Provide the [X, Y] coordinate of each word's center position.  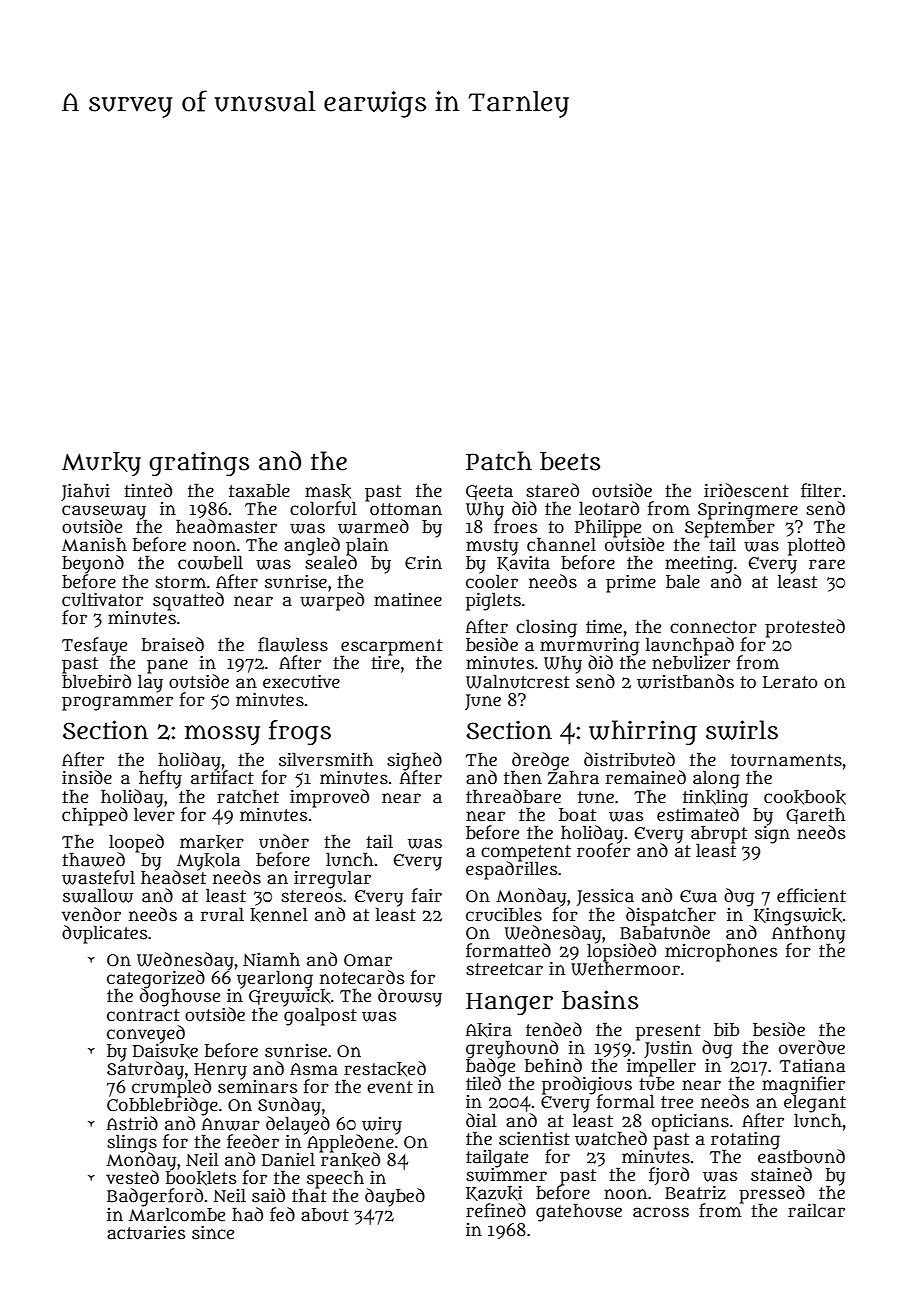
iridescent [746, 490]
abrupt [719, 835]
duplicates [104, 934]
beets [570, 461]
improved [329, 798]
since [213, 1233]
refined [496, 1210]
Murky [101, 464]
